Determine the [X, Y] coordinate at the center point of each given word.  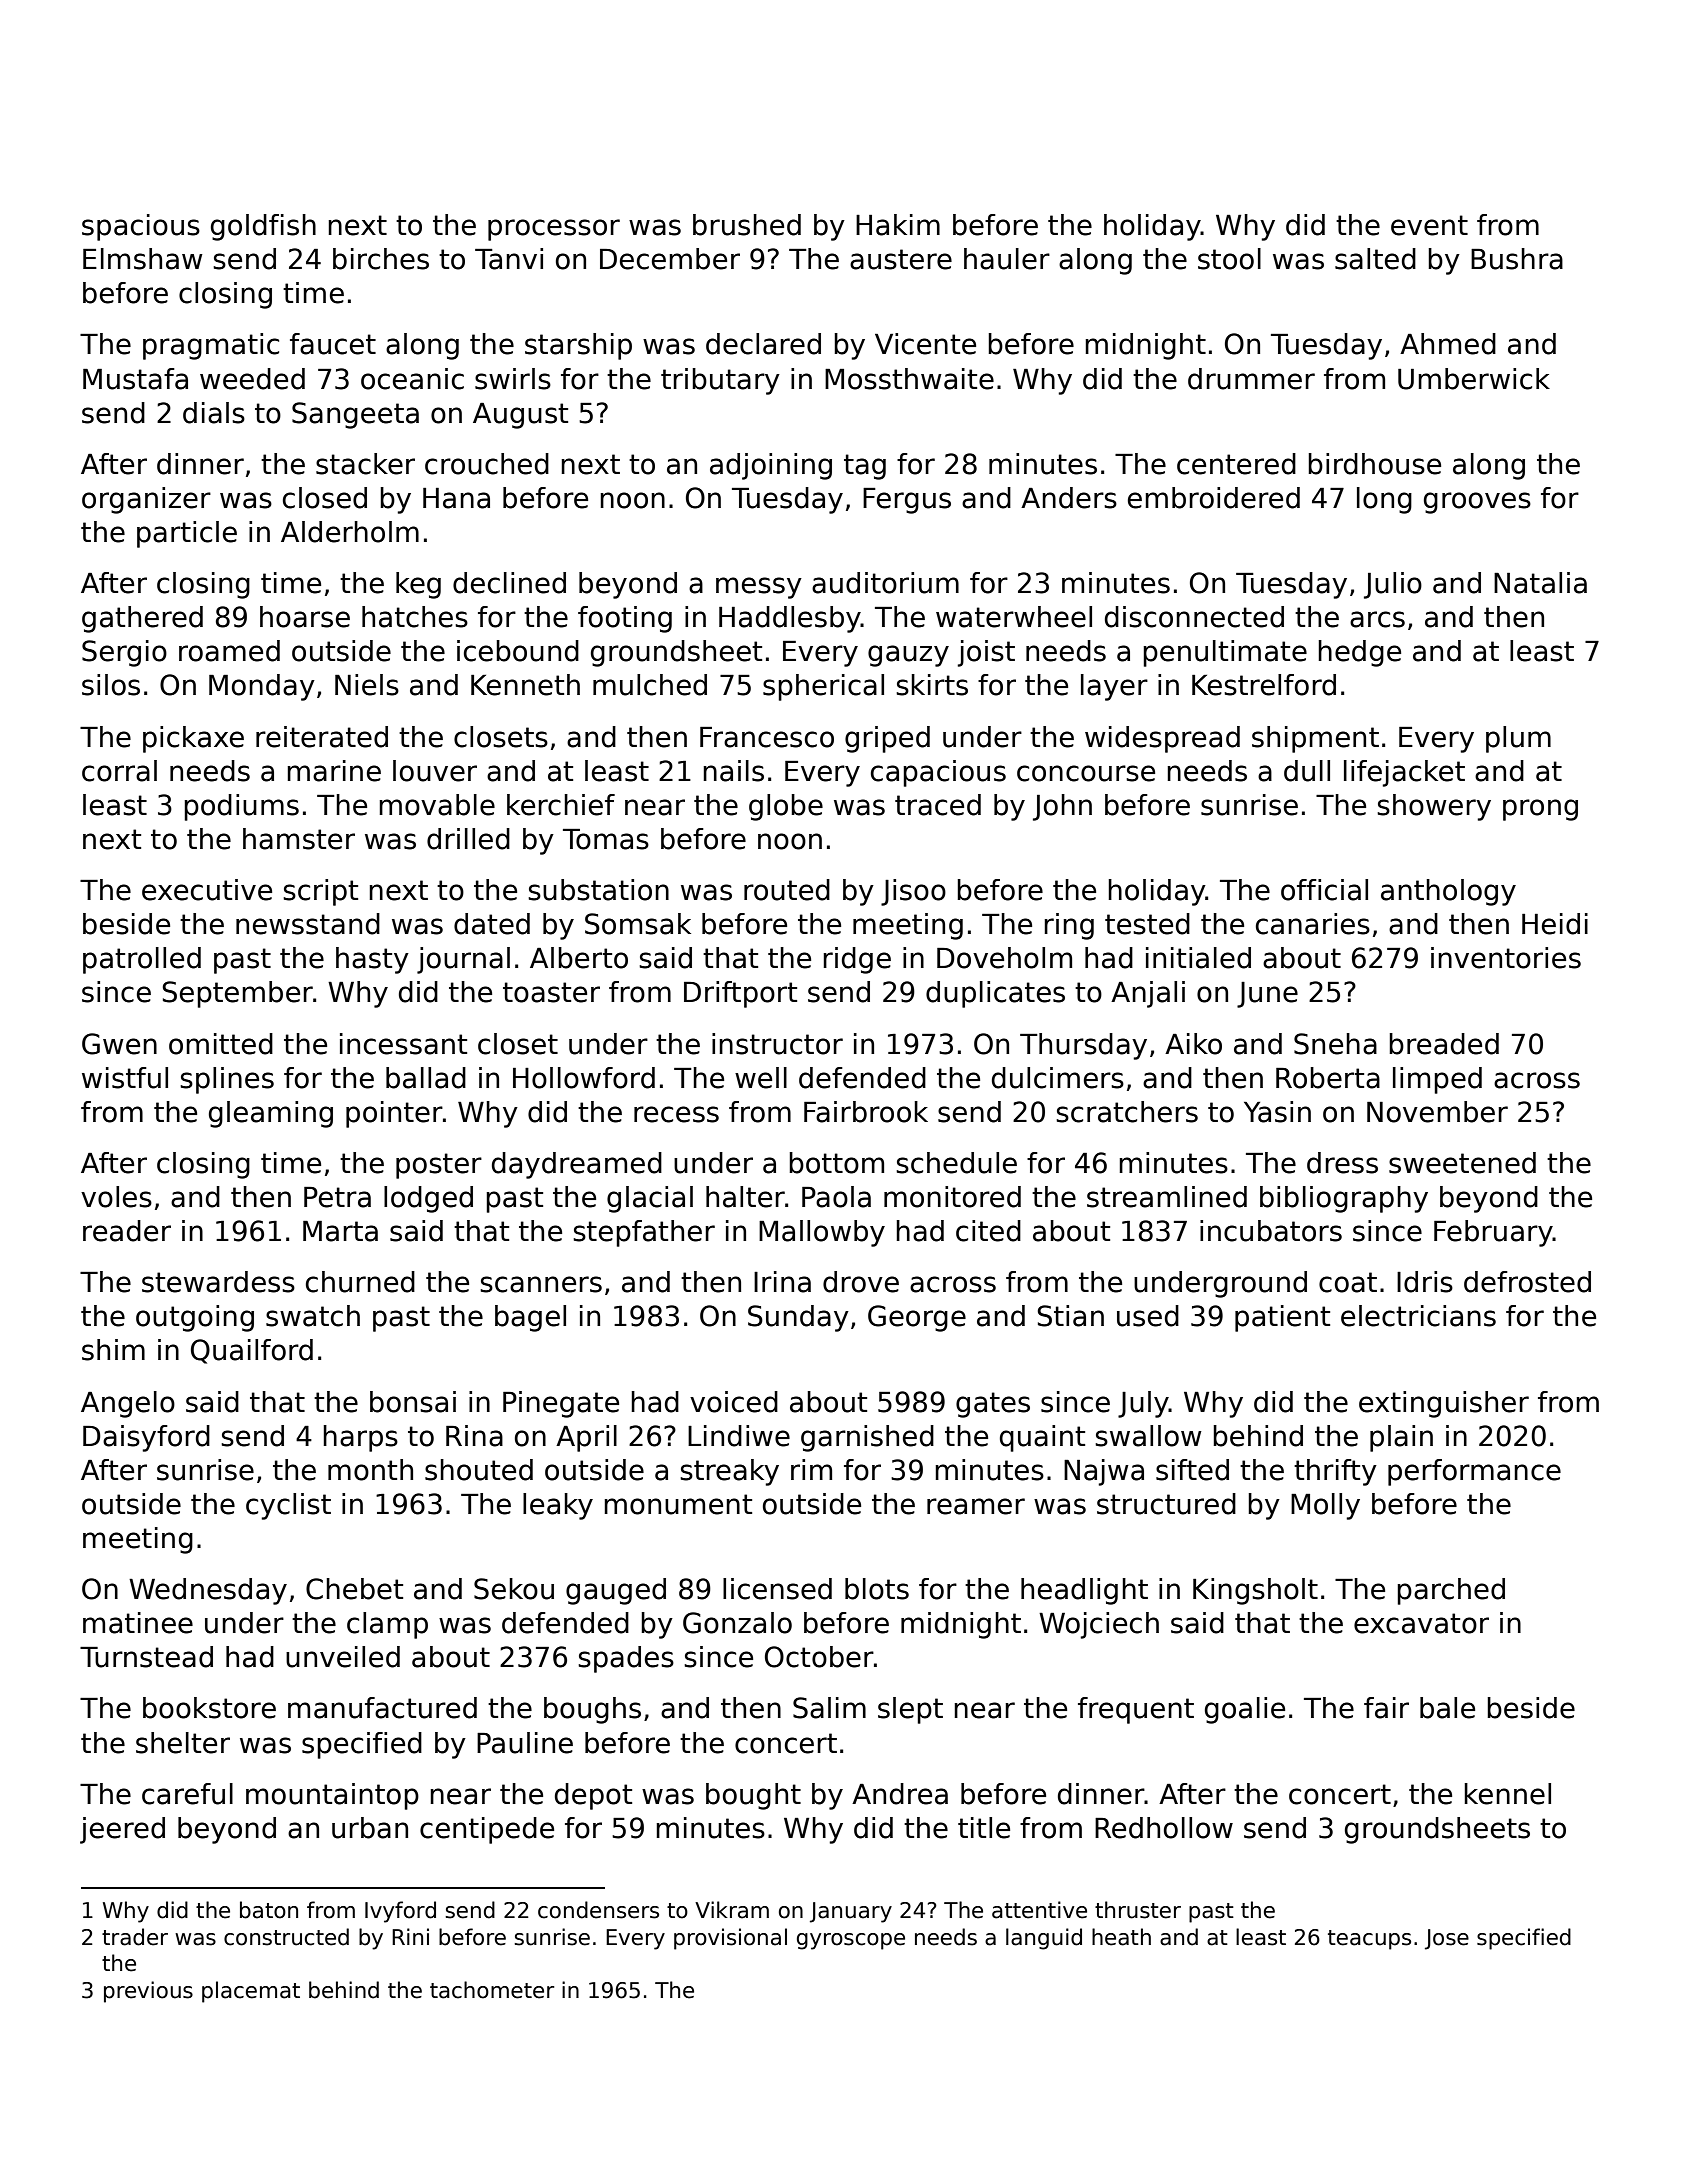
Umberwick [1474, 379]
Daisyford [146, 1438]
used [1148, 1316]
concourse [1086, 773]
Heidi [1555, 924]
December [670, 259]
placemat [251, 1992]
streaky [729, 1472]
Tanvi [509, 259]
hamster [299, 839]
